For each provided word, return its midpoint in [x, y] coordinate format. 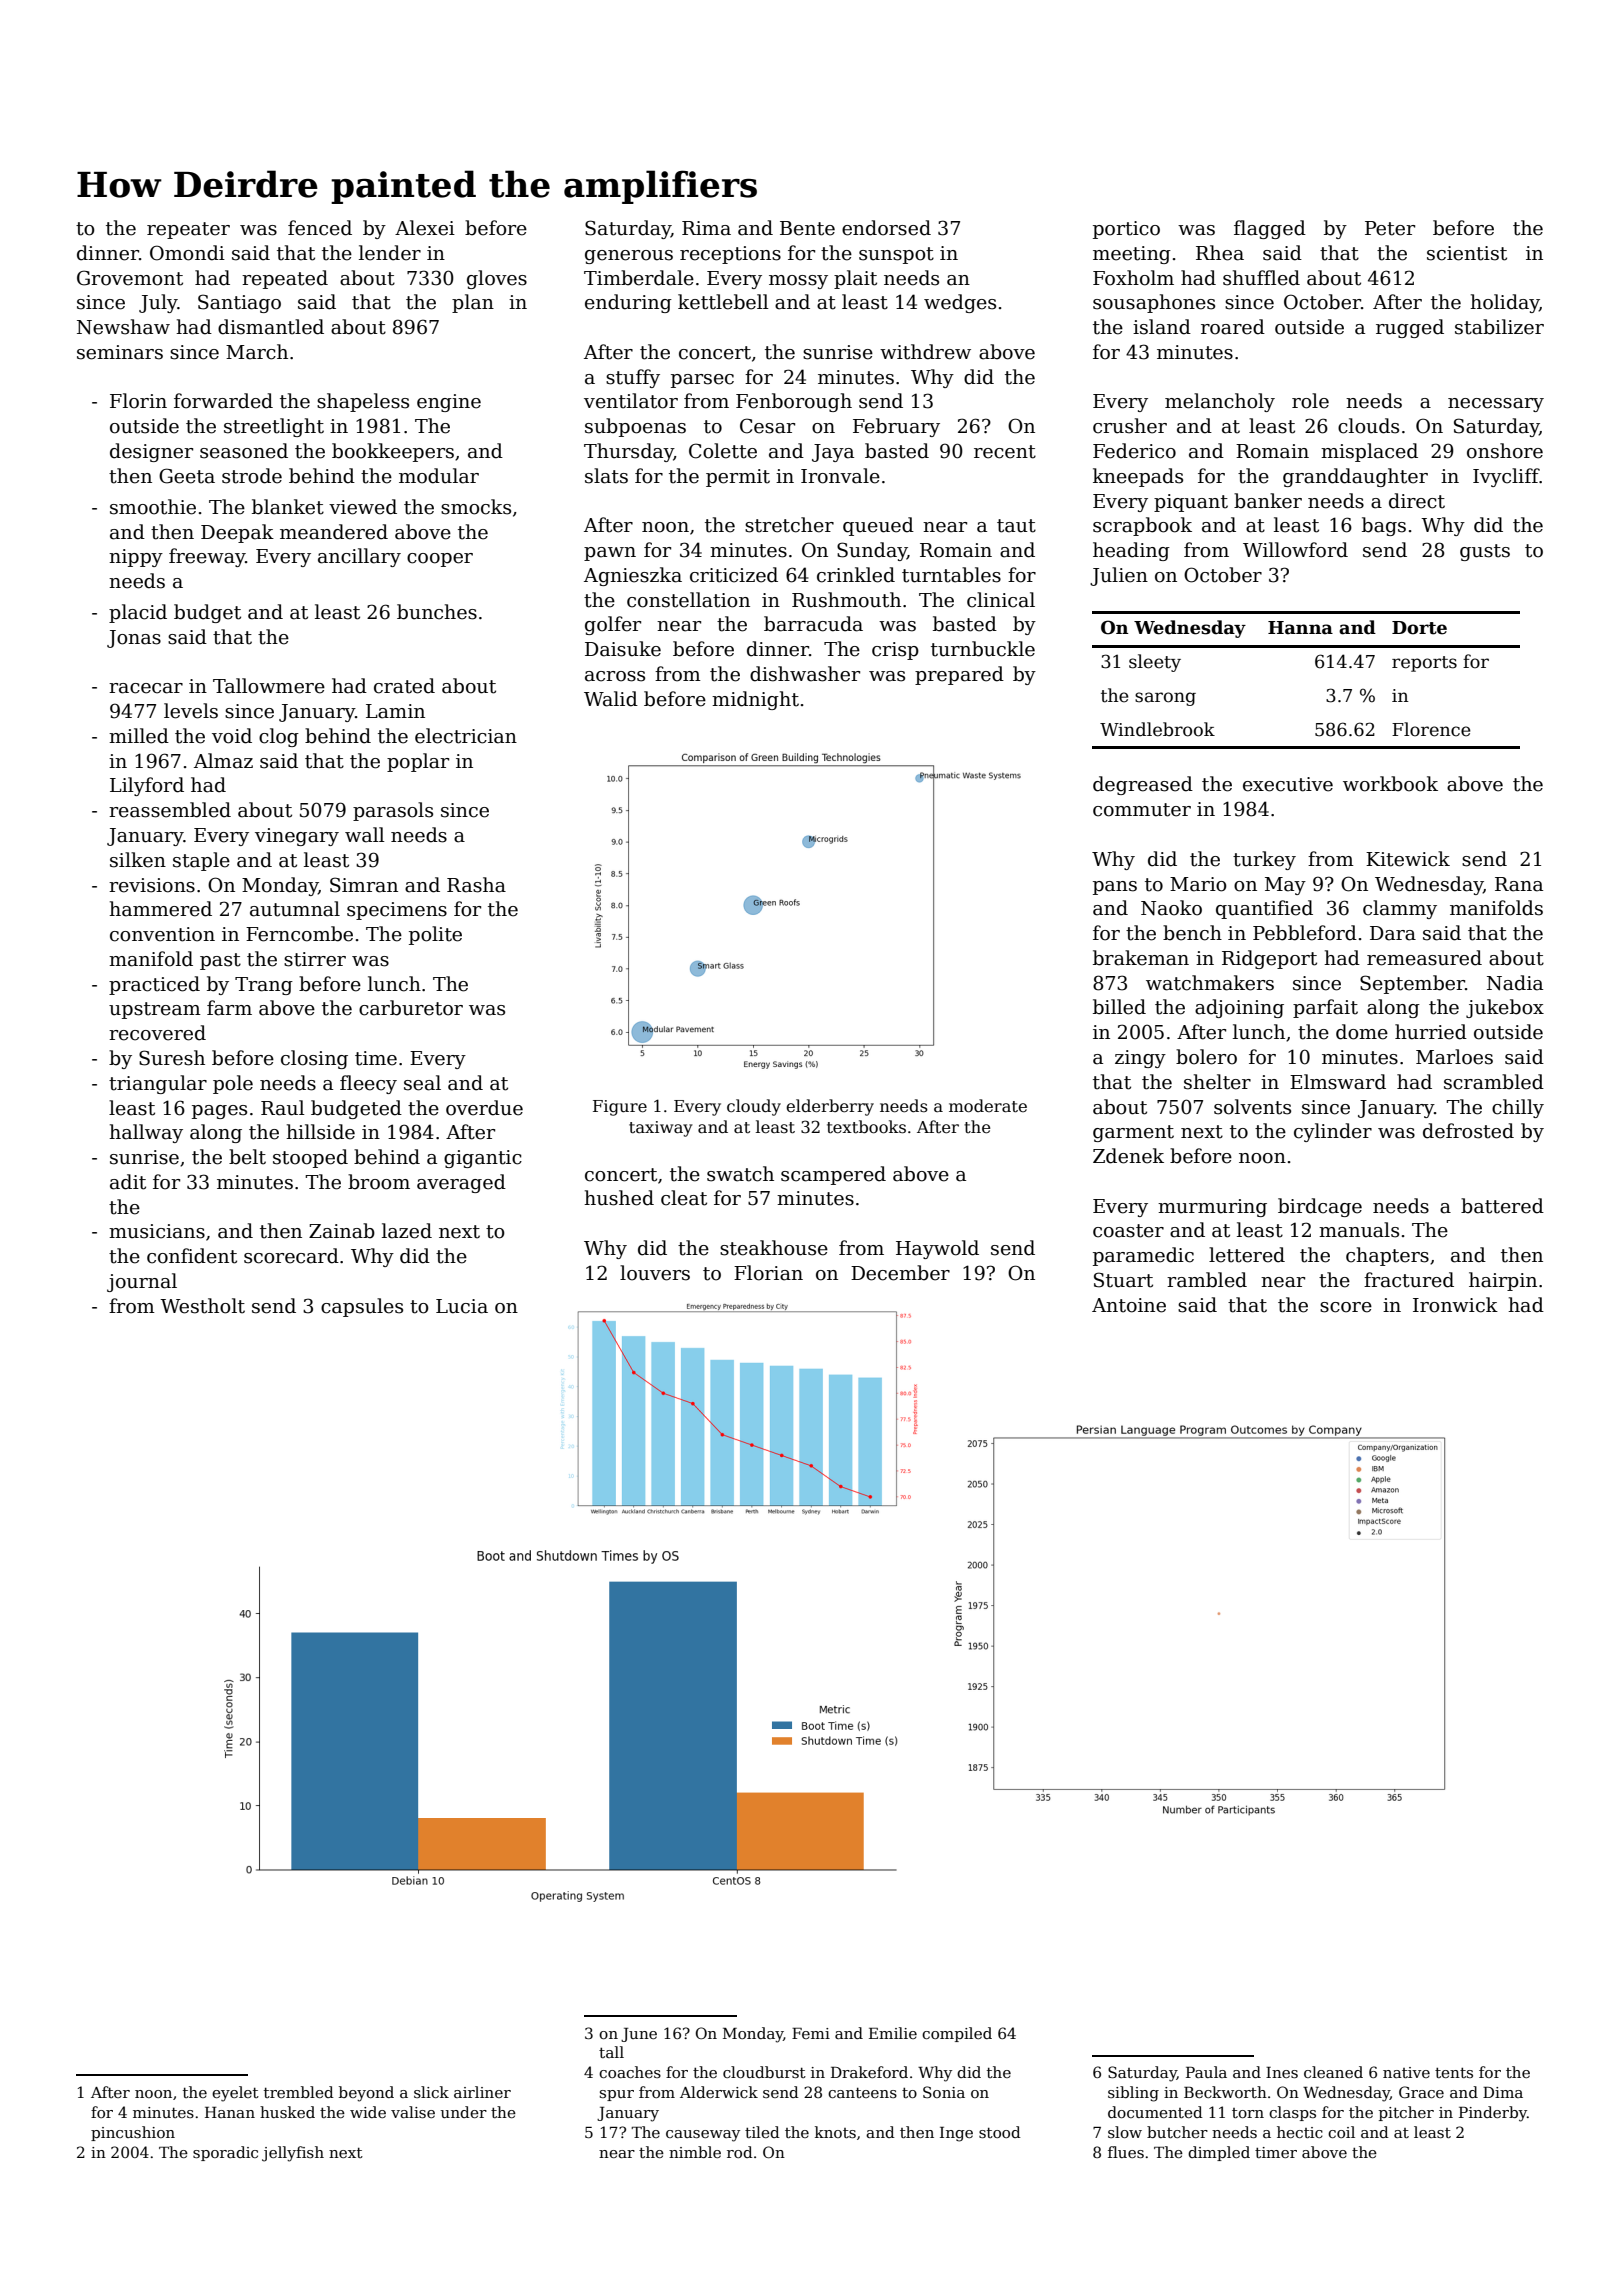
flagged [1270, 229]
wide [368, 2112]
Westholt [202, 1306]
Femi [811, 2033]
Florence [1431, 729]
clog [279, 737]
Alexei [425, 228]
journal [142, 1282]
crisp [895, 651]
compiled [957, 2034]
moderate [988, 1106]
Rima [706, 228]
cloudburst [764, 2072]
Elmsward [1338, 1082]
